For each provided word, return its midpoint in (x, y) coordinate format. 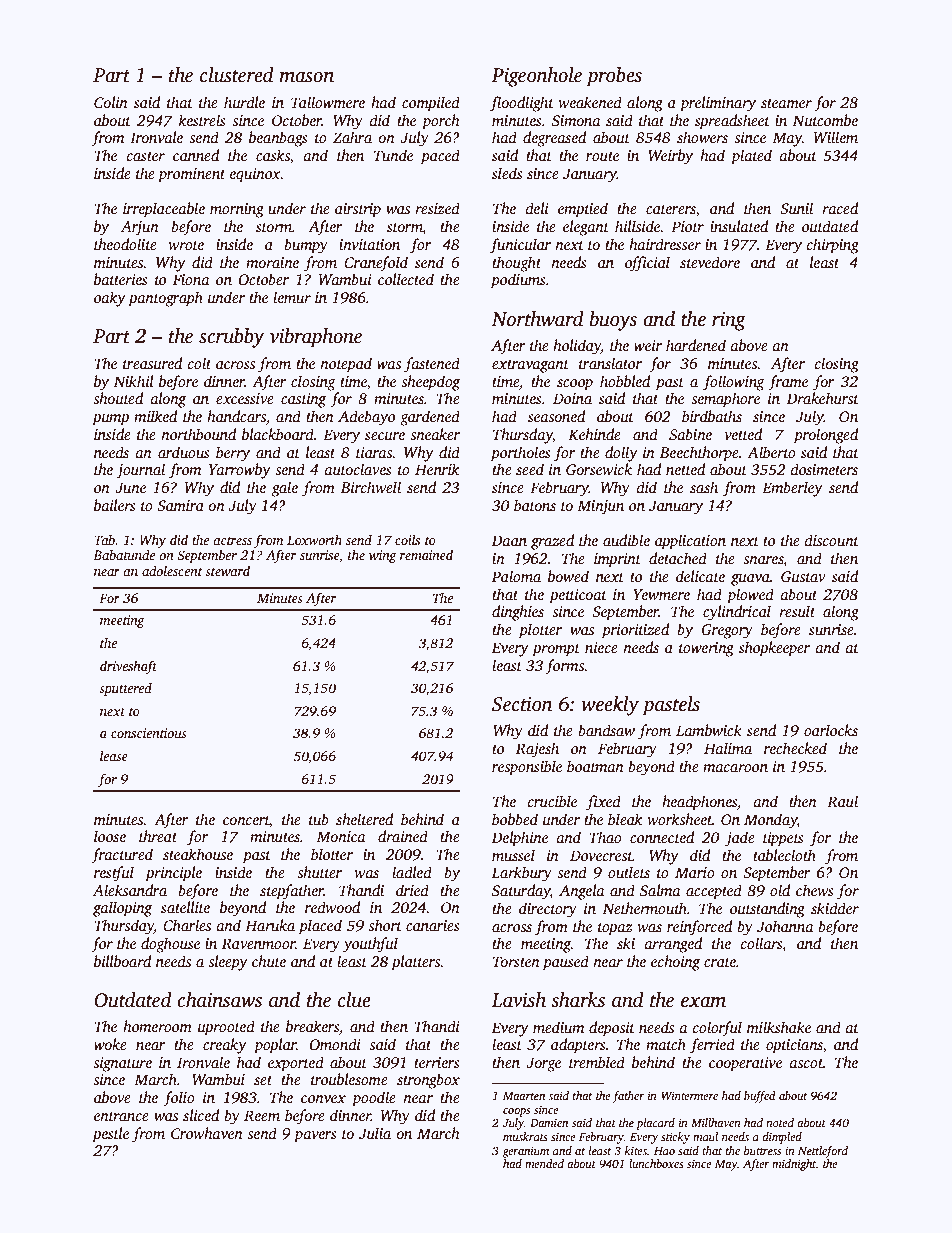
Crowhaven (207, 1133)
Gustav (803, 577)
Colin (111, 102)
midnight (794, 1165)
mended (544, 1163)
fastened (432, 365)
